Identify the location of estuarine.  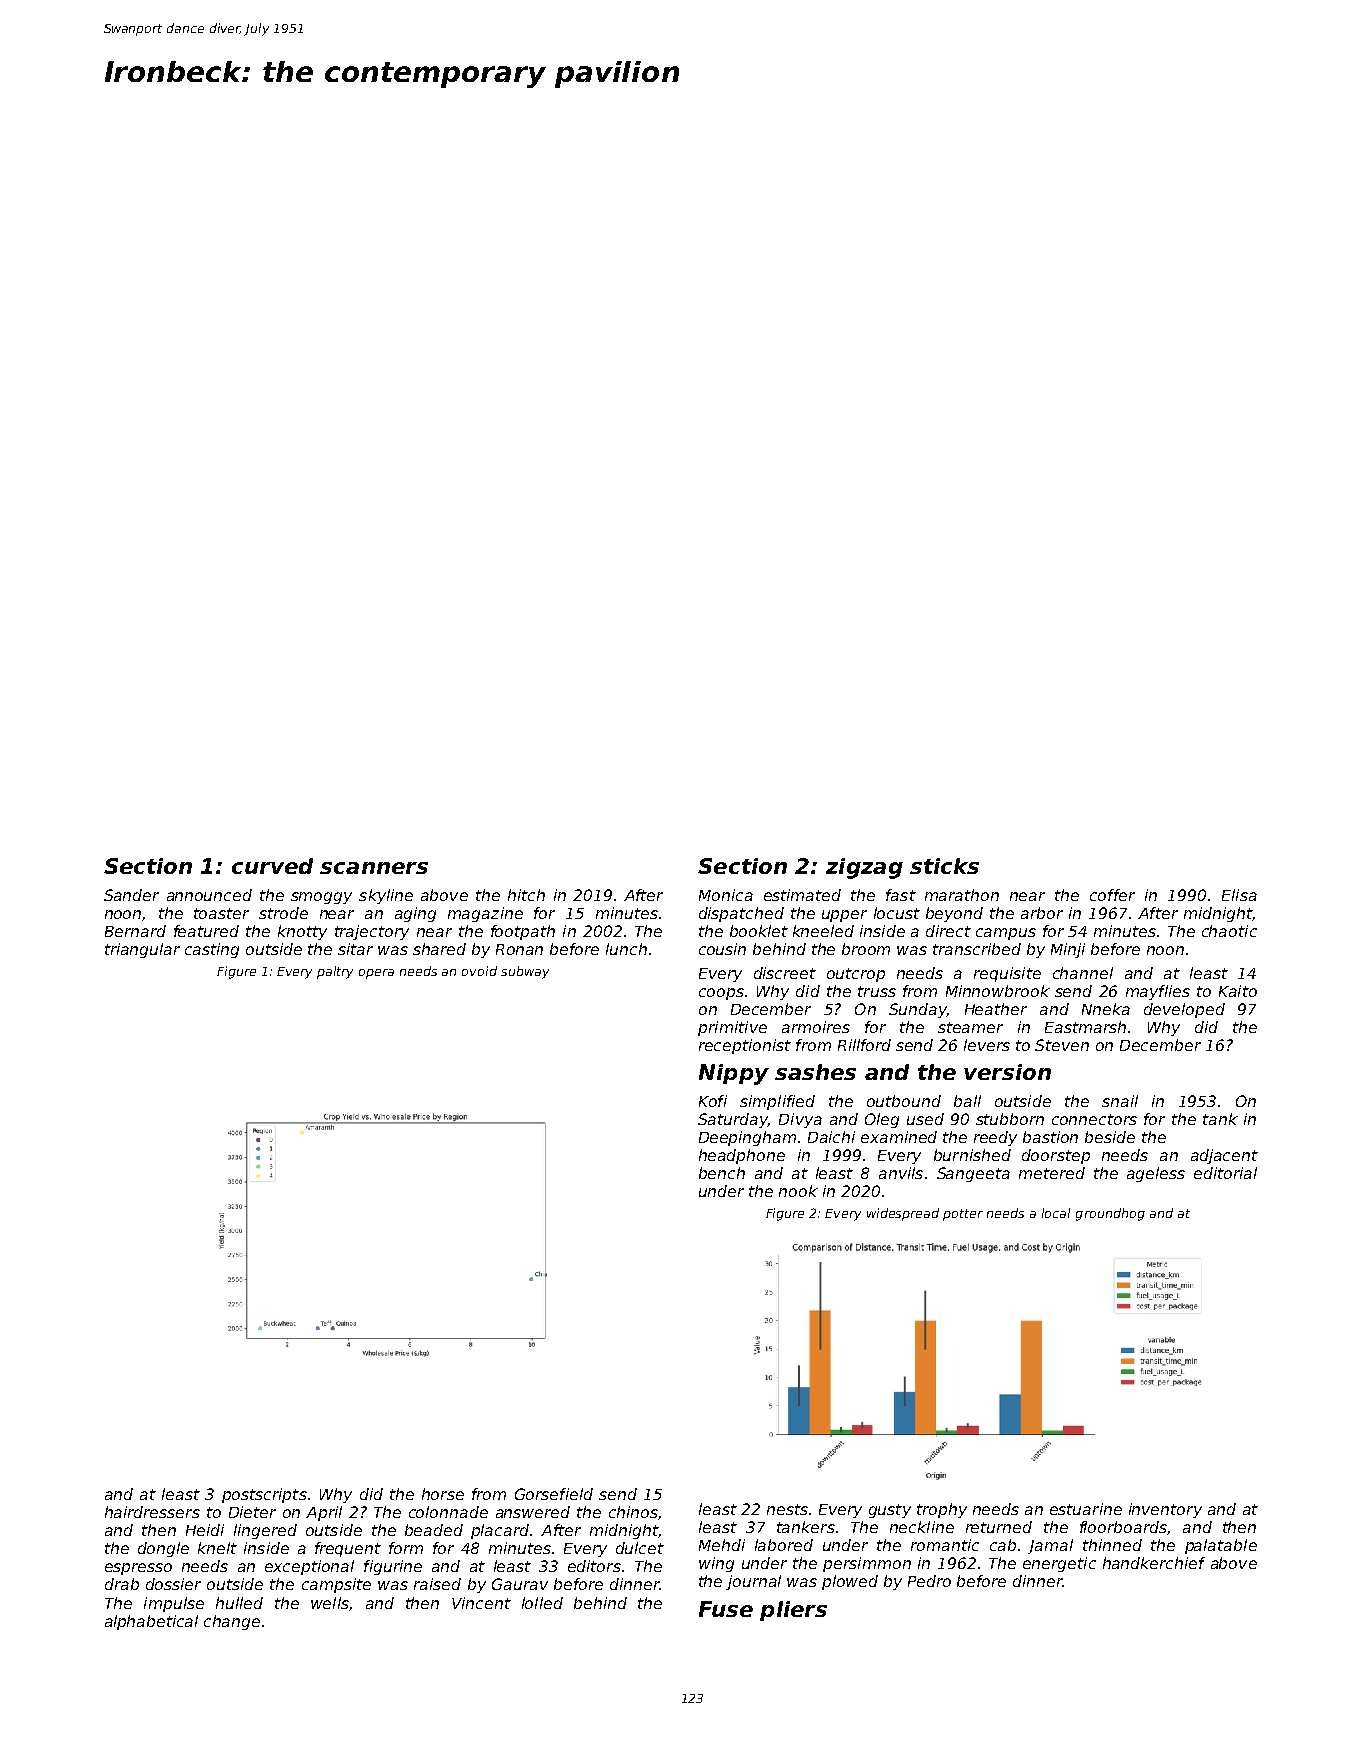
(1086, 1509).
